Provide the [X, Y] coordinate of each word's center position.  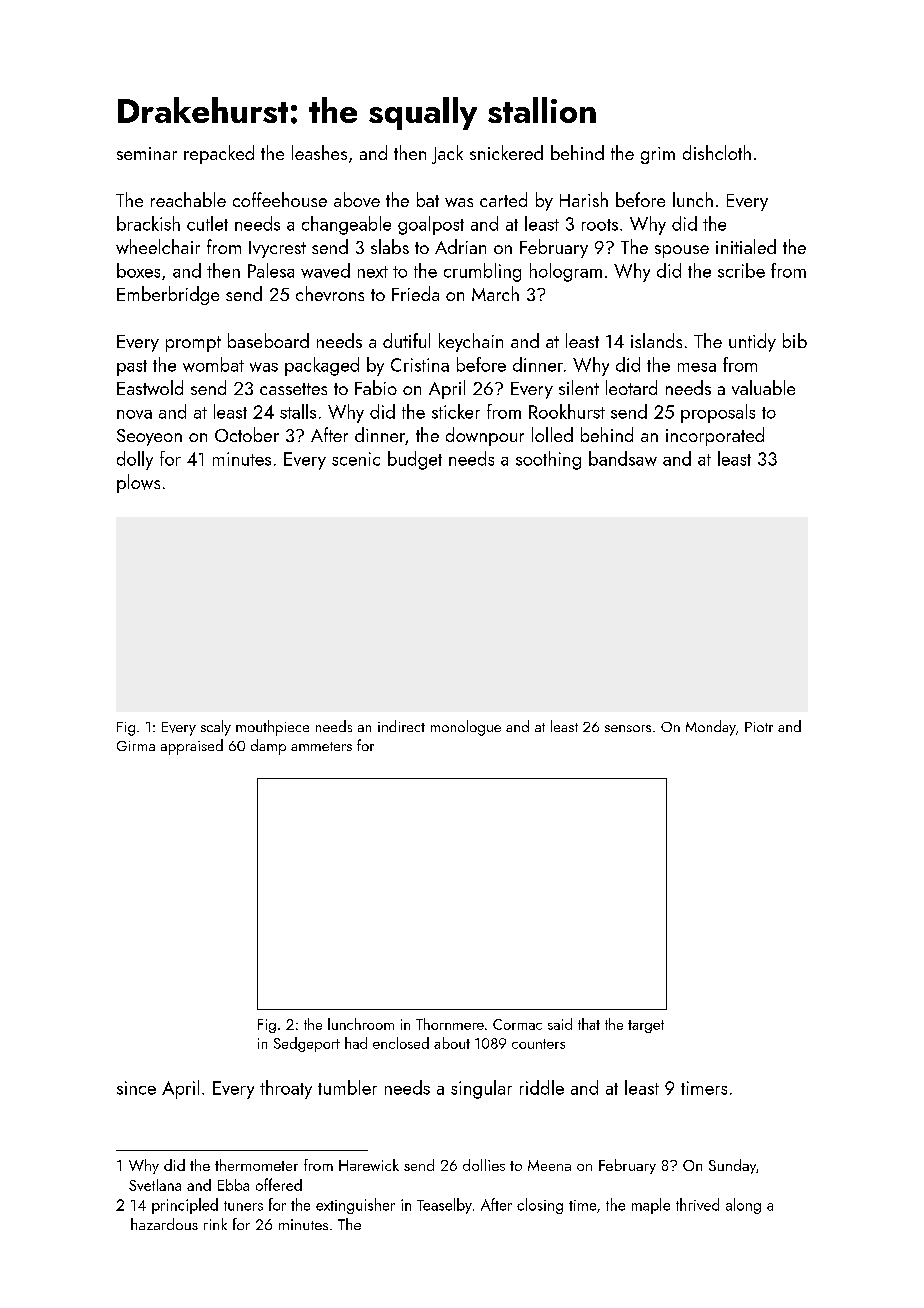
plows [138, 483]
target [646, 1026]
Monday [711, 728]
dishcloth [717, 152]
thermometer [256, 1165]
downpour [485, 436]
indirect [401, 726]
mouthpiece [272, 728]
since [136, 1088]
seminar [147, 153]
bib [795, 340]
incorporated [715, 436]
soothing [548, 460]
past [132, 368]
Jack [447, 154]
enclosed [401, 1043]
